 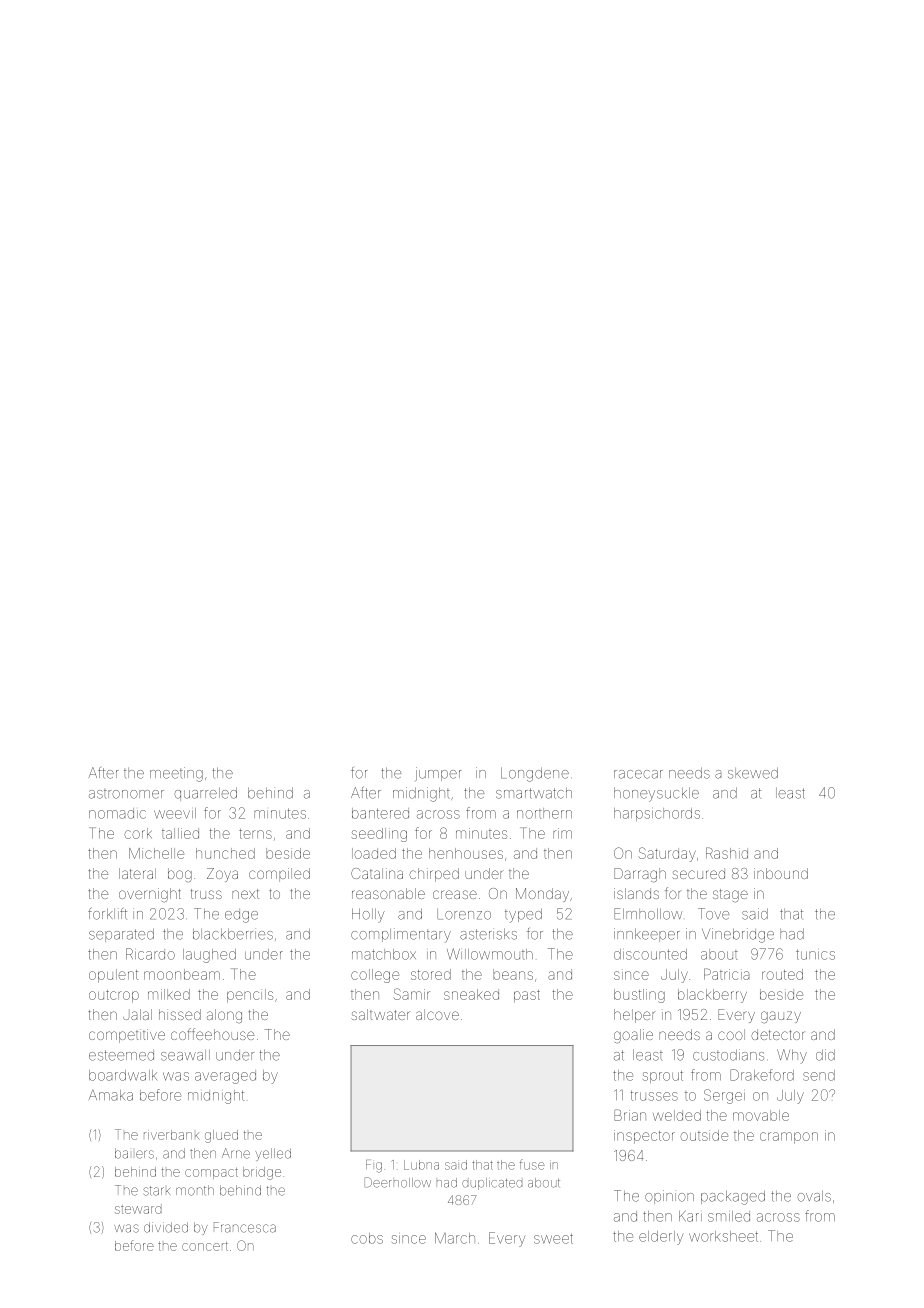 What do you see at coordinates (134, 1153) in the screenshot?
I see `bailers` at bounding box center [134, 1153].
